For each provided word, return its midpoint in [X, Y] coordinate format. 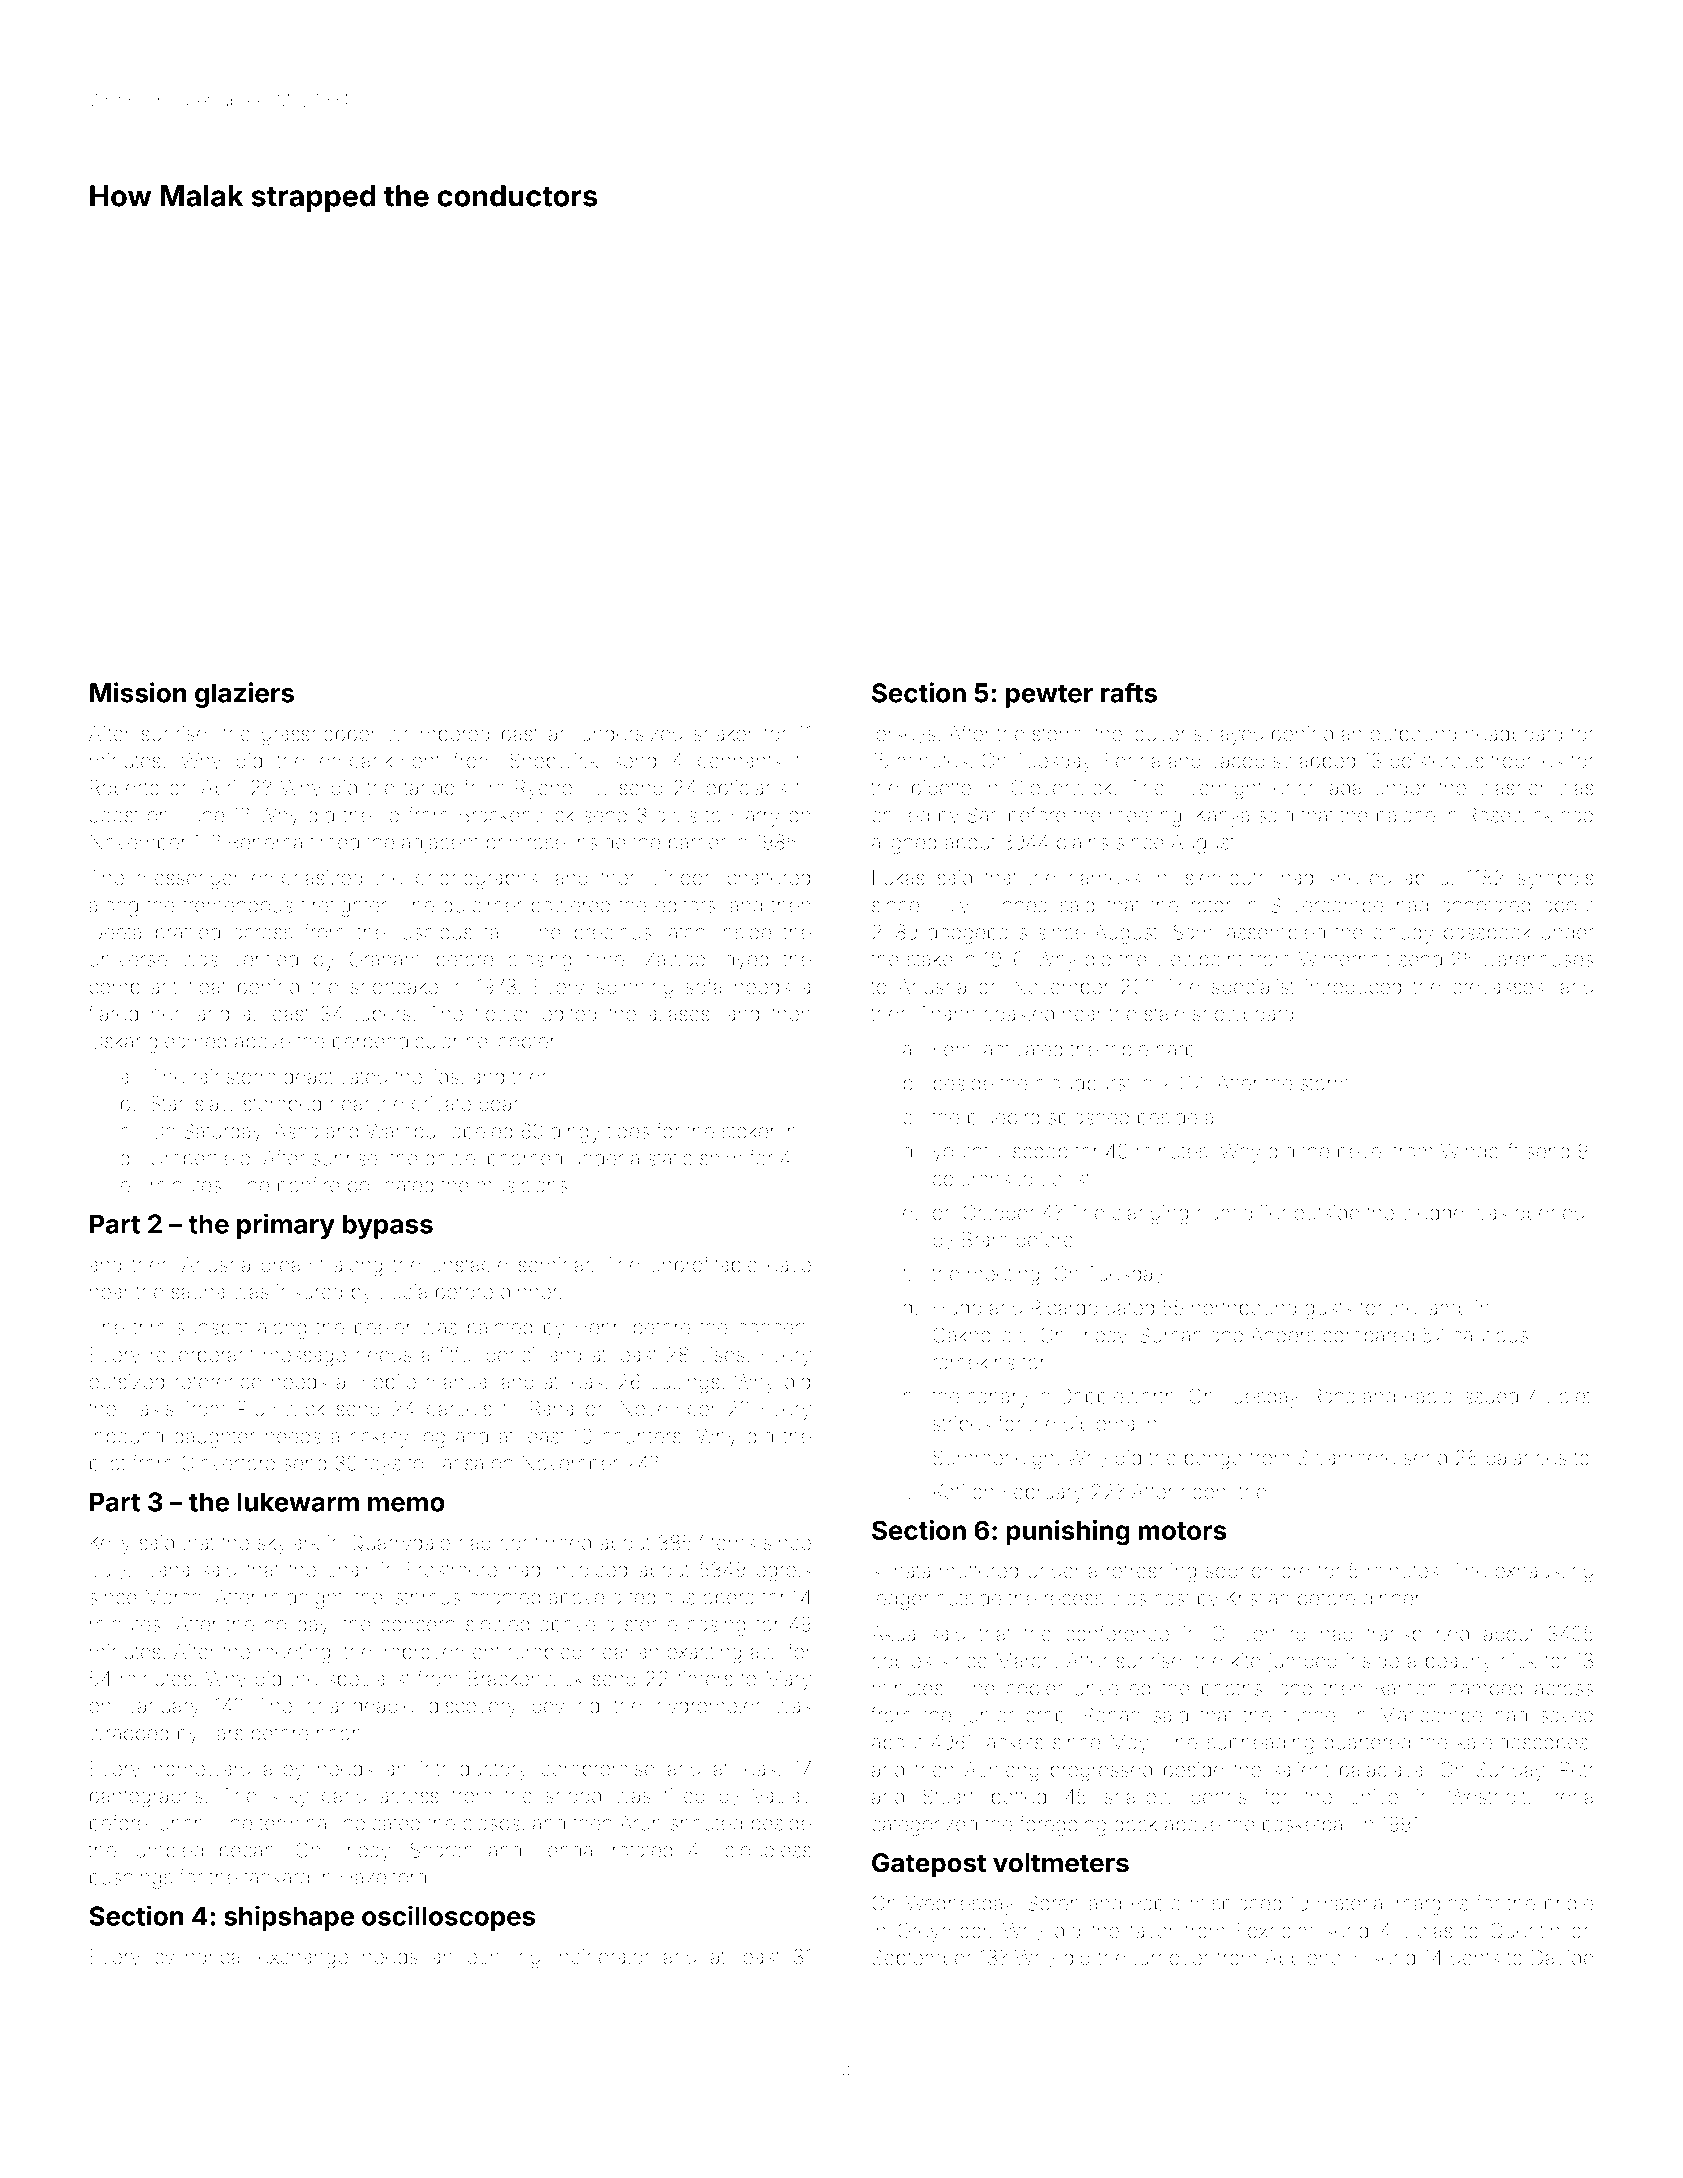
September [922, 1959]
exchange [303, 1959]
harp [1176, 1051]
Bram [984, 1239]
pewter [1049, 696]
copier [1035, 1690]
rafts [1129, 692]
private [441, 1105]
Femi [954, 1049]
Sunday [1510, 1772]
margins [1432, 1905]
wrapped [129, 1735]
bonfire [309, 1185]
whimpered [438, 735]
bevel [1361, 1151]
